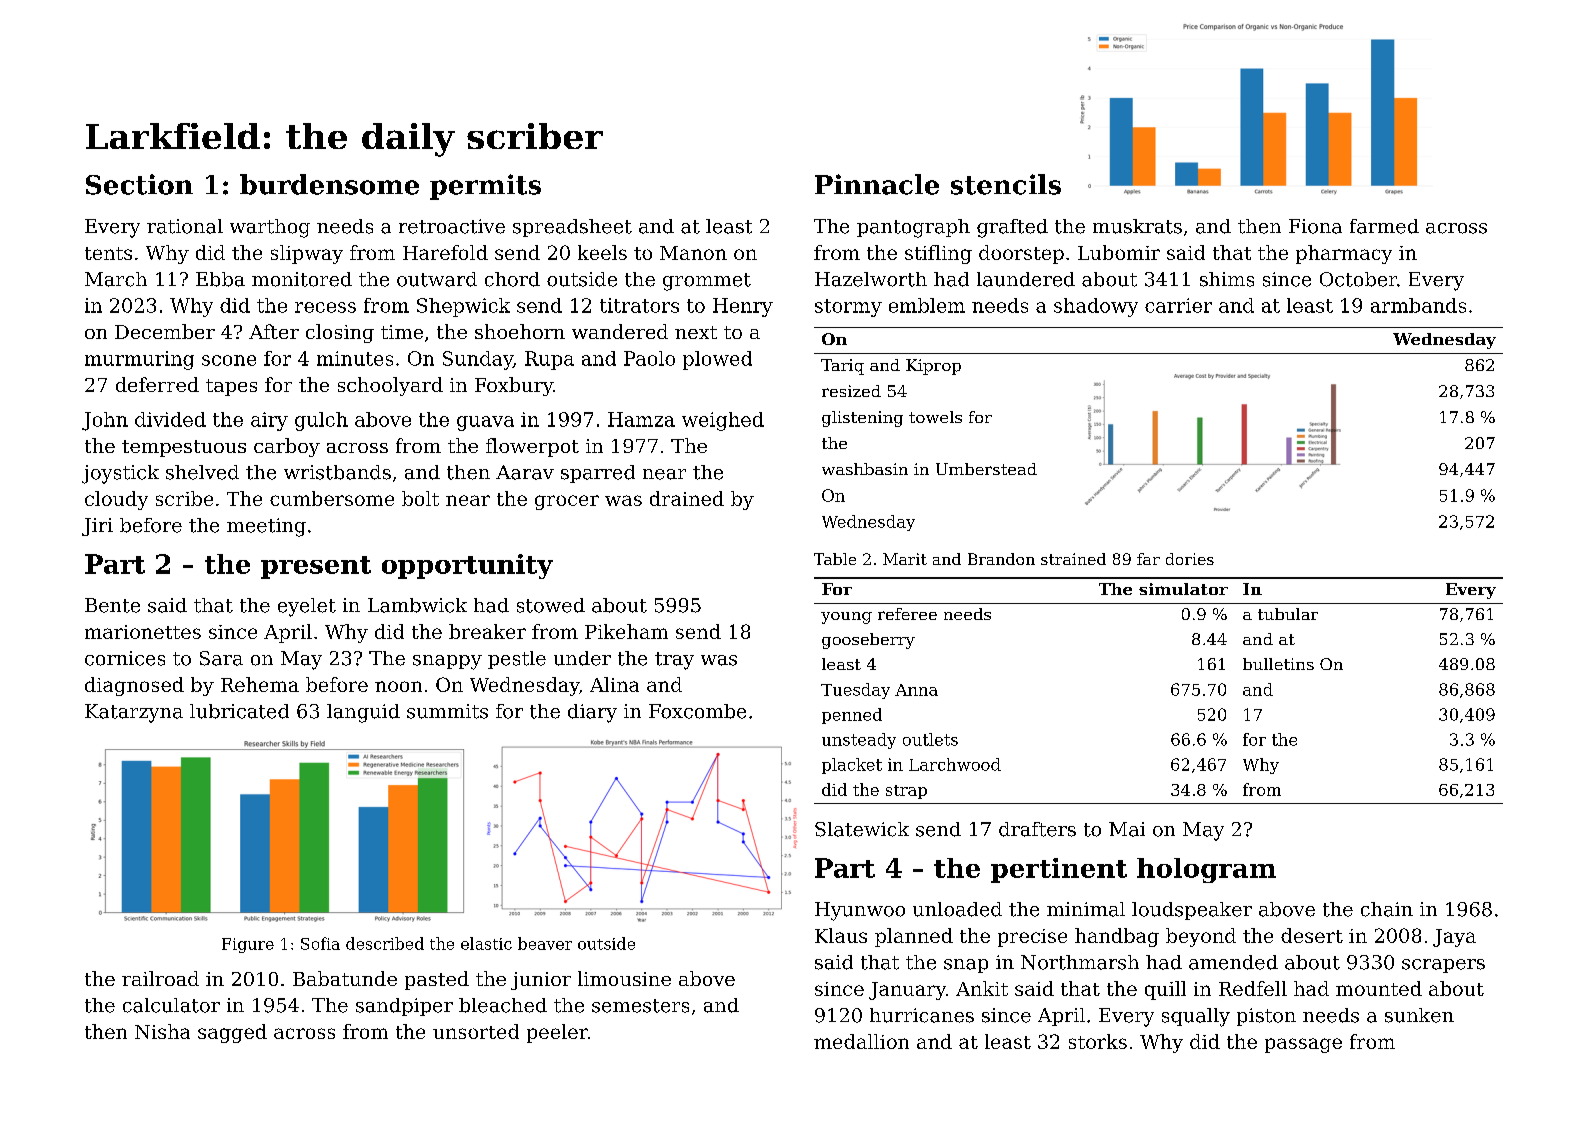 Image resolution: width=1587 pixels, height=1122 pixels. What do you see at coordinates (1073, 559) in the screenshot?
I see `strained` at bounding box center [1073, 559].
